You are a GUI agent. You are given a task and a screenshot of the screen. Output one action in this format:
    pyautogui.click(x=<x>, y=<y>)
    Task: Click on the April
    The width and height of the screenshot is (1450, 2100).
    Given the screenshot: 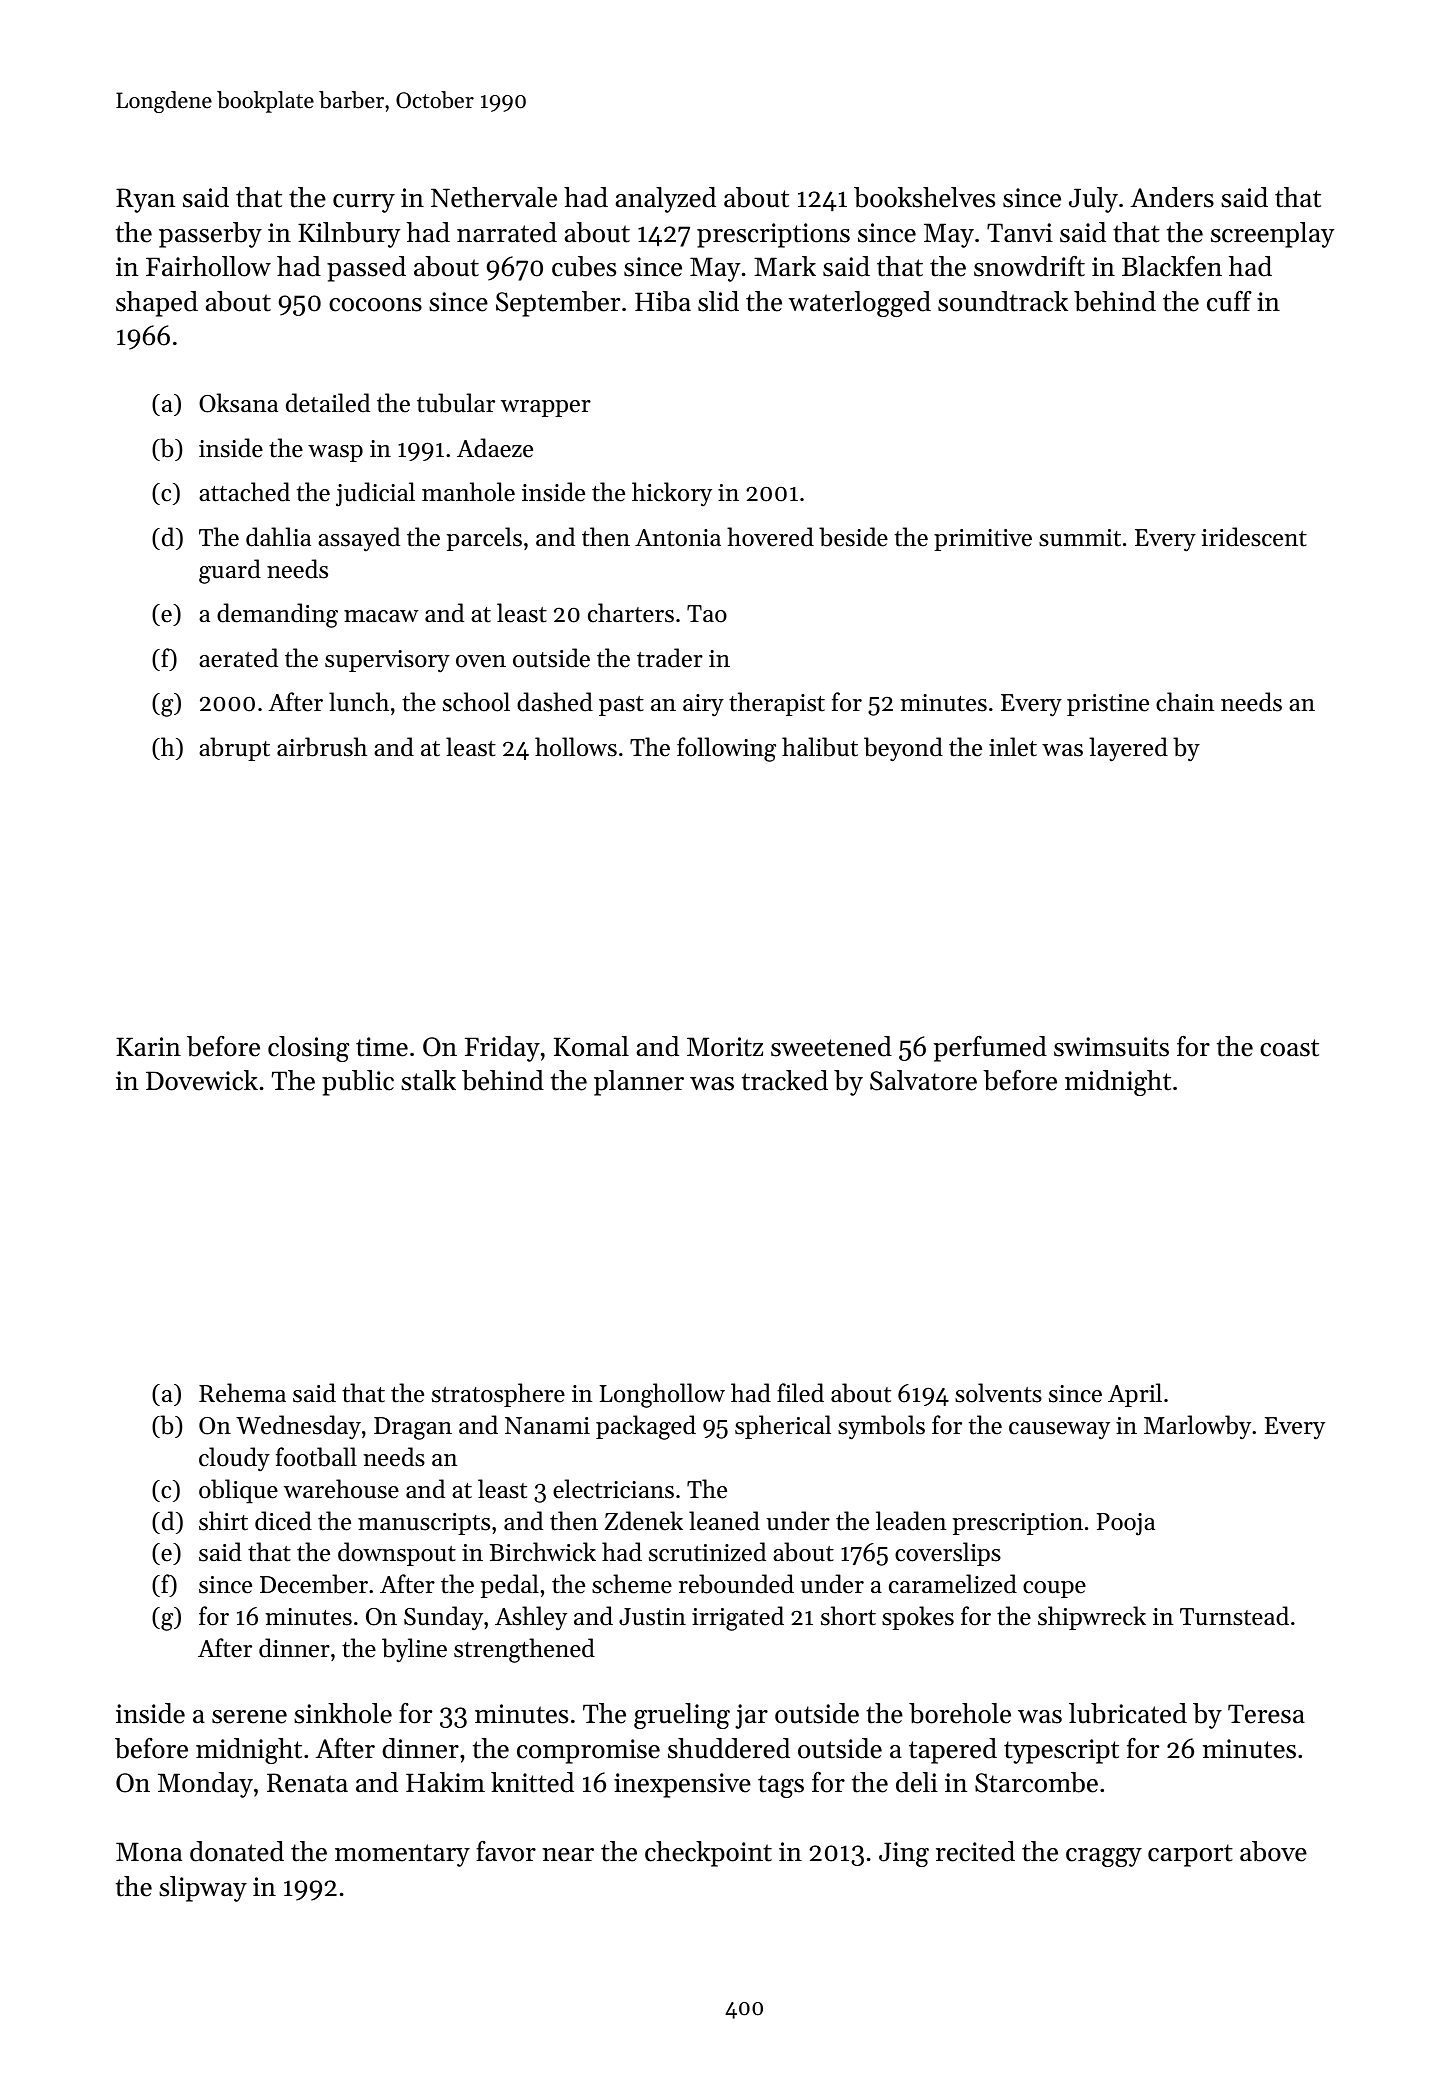 What is the action you would take?
    pyautogui.click(x=1135, y=1395)
